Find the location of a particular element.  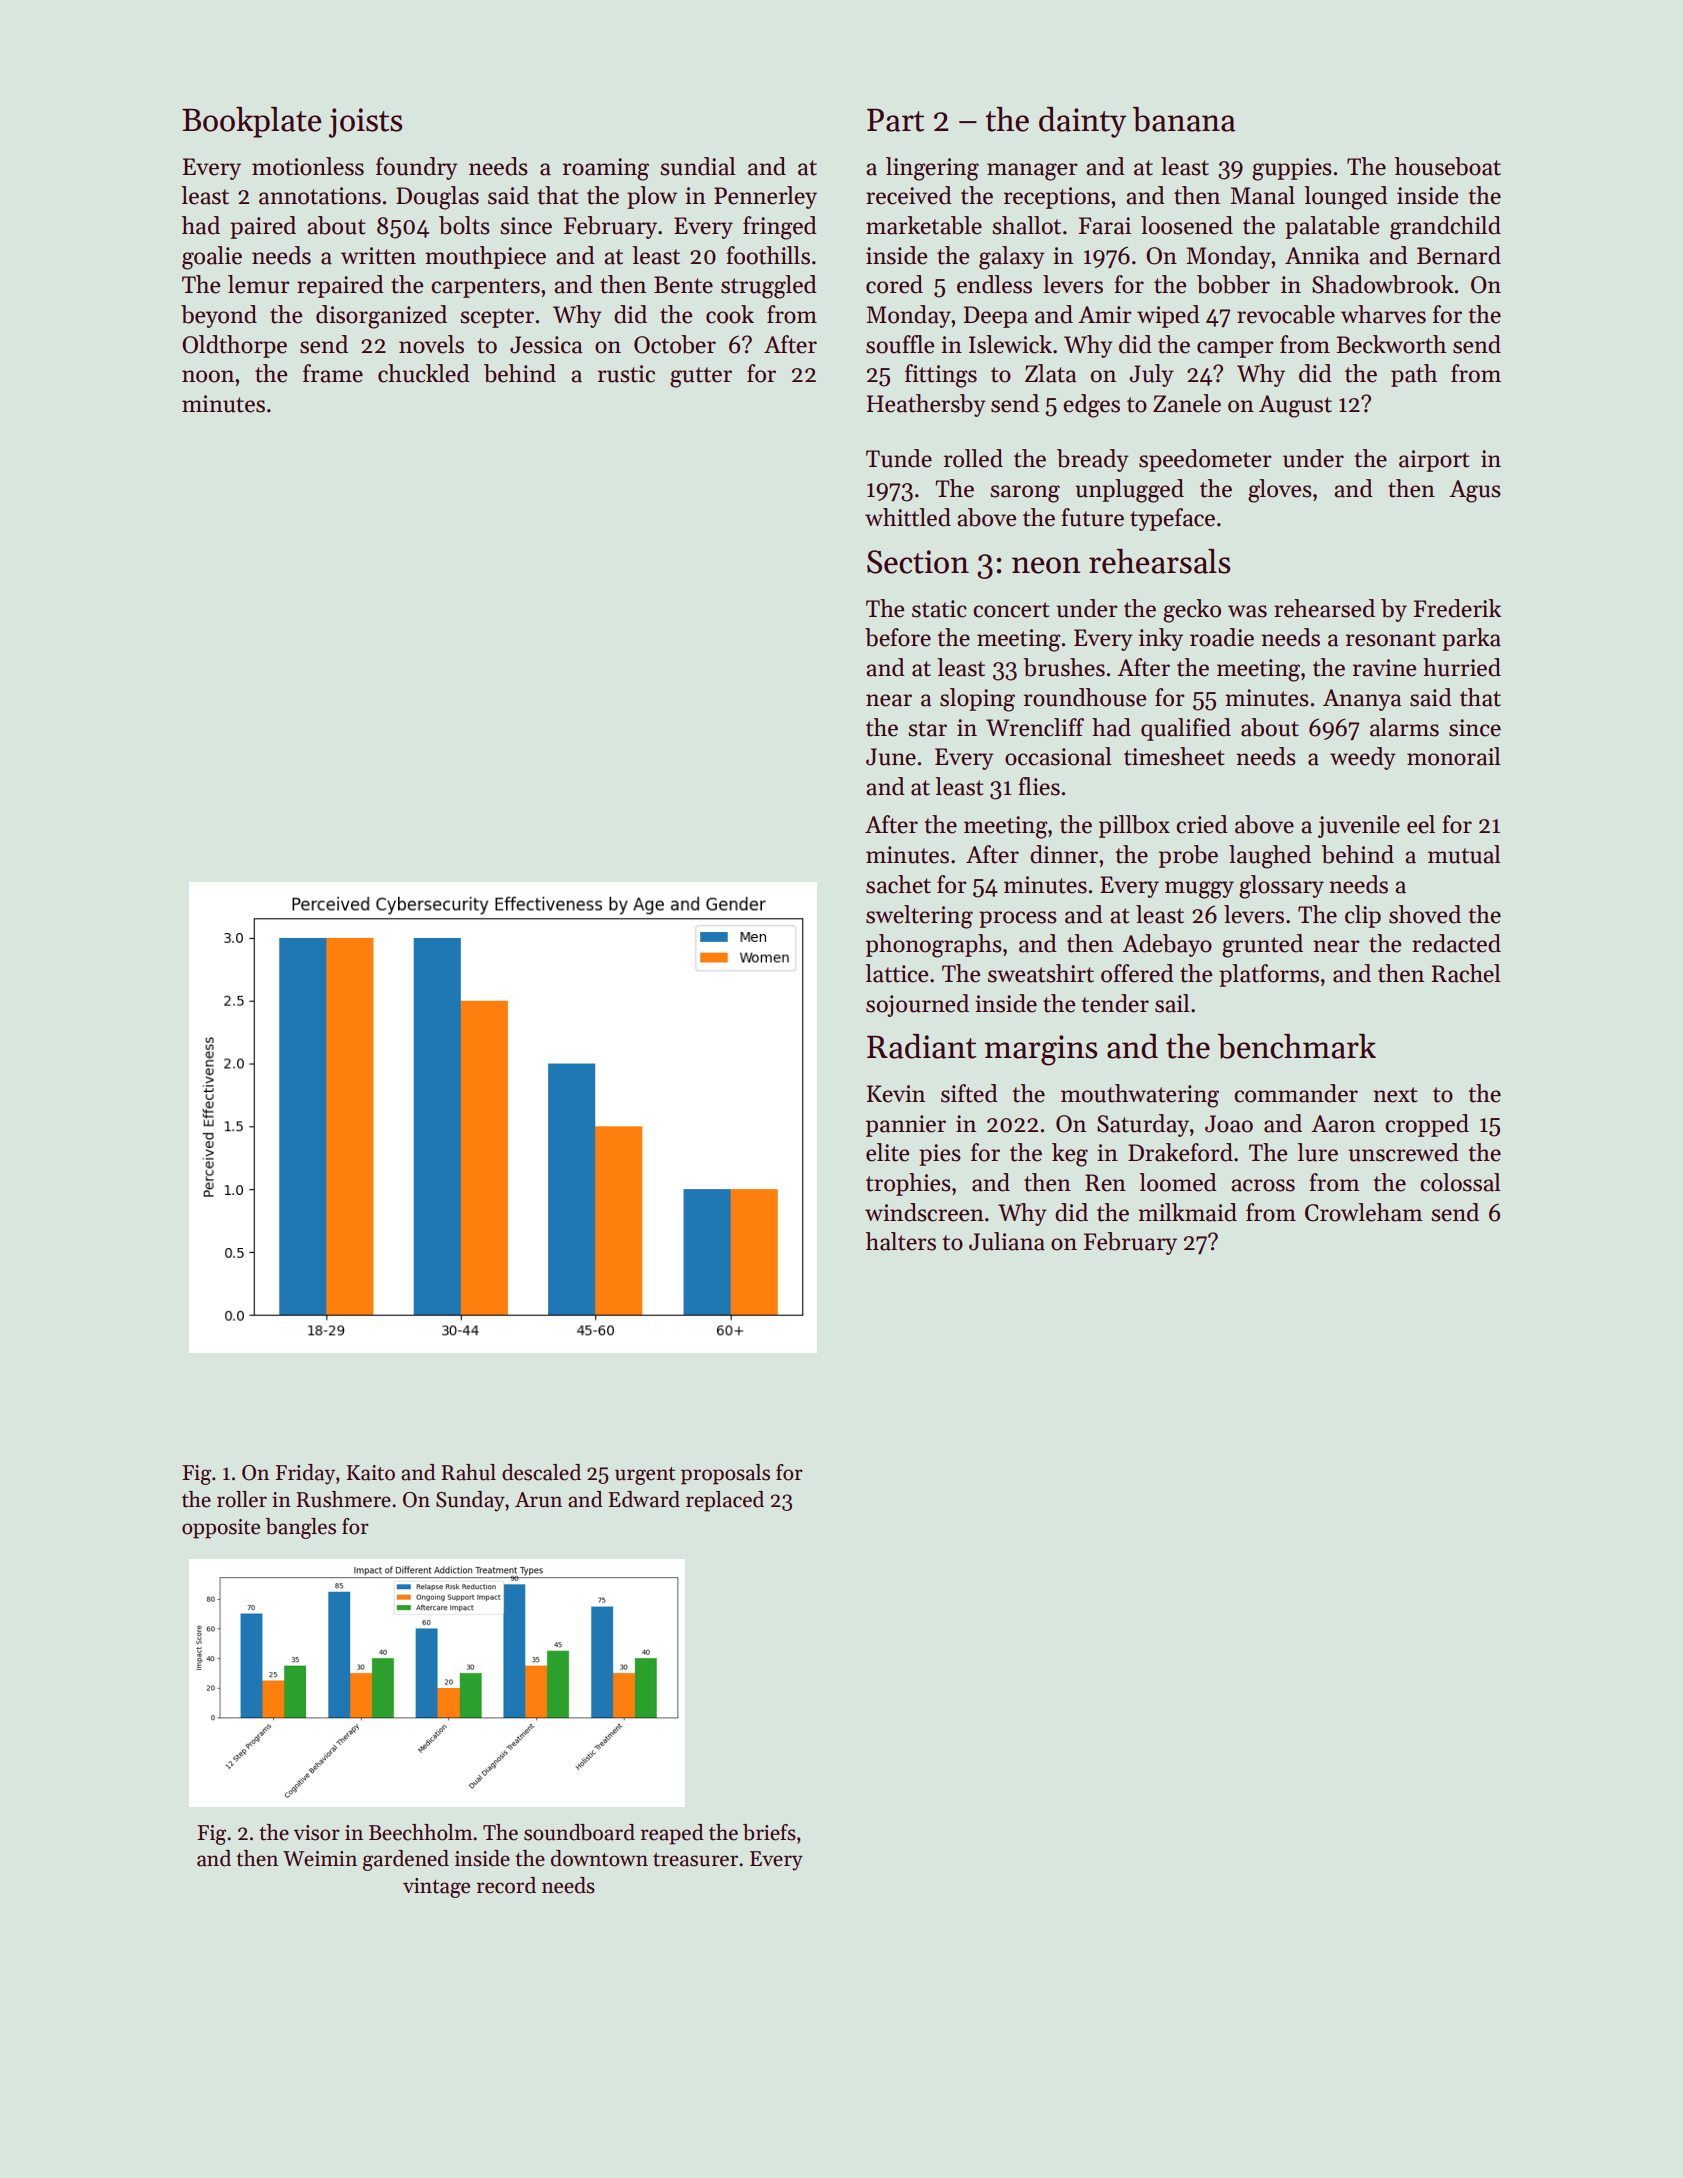

briefs is located at coordinates (769, 1832).
